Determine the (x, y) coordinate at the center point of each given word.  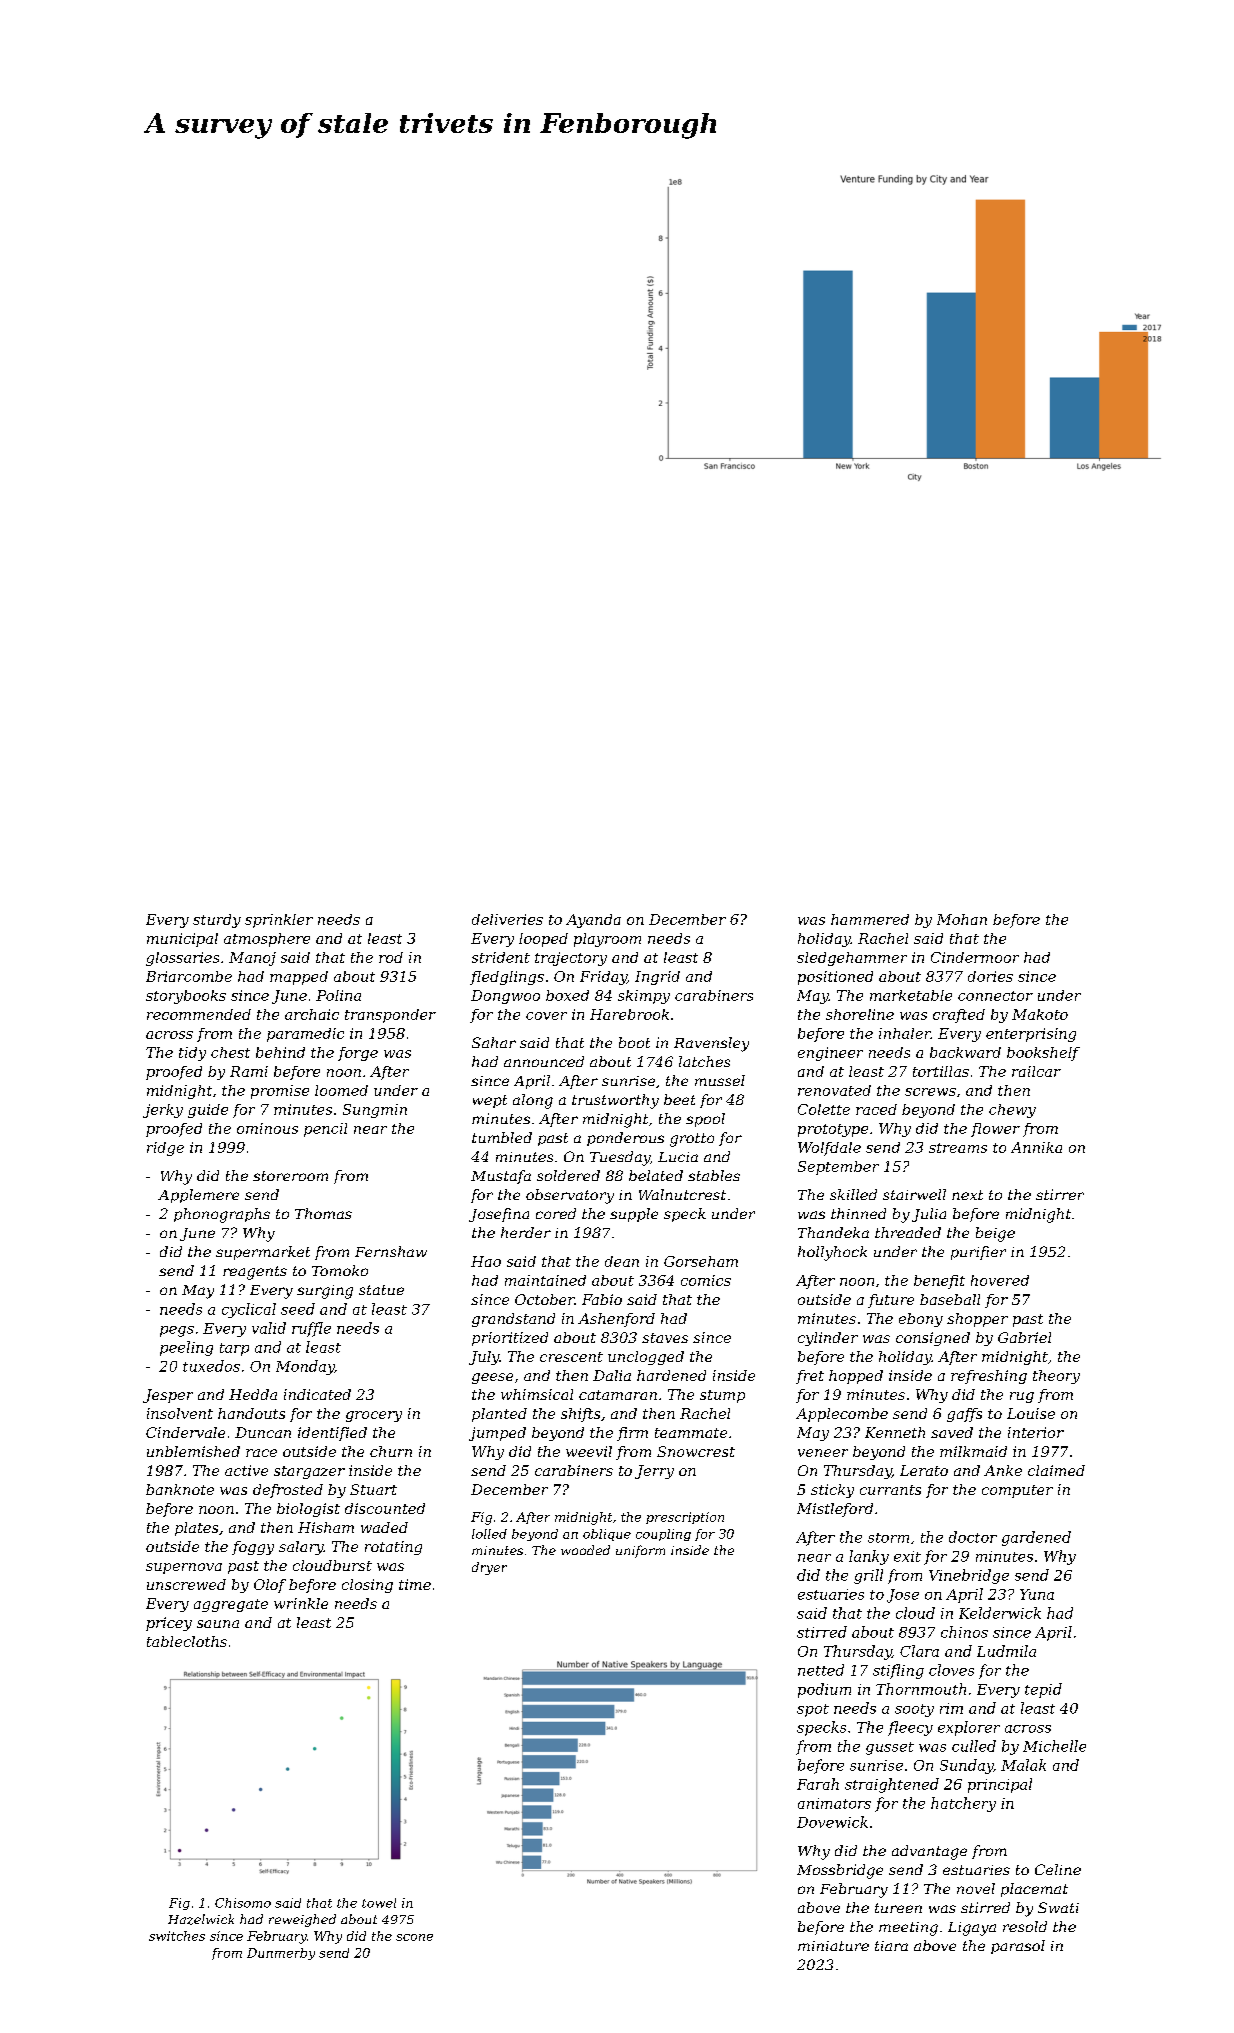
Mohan (962, 919)
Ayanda (593, 921)
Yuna (1037, 1594)
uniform (640, 1551)
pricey (169, 1624)
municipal (182, 940)
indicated (317, 1394)
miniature (833, 1946)
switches (177, 1936)
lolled (489, 1534)
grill (868, 1576)
